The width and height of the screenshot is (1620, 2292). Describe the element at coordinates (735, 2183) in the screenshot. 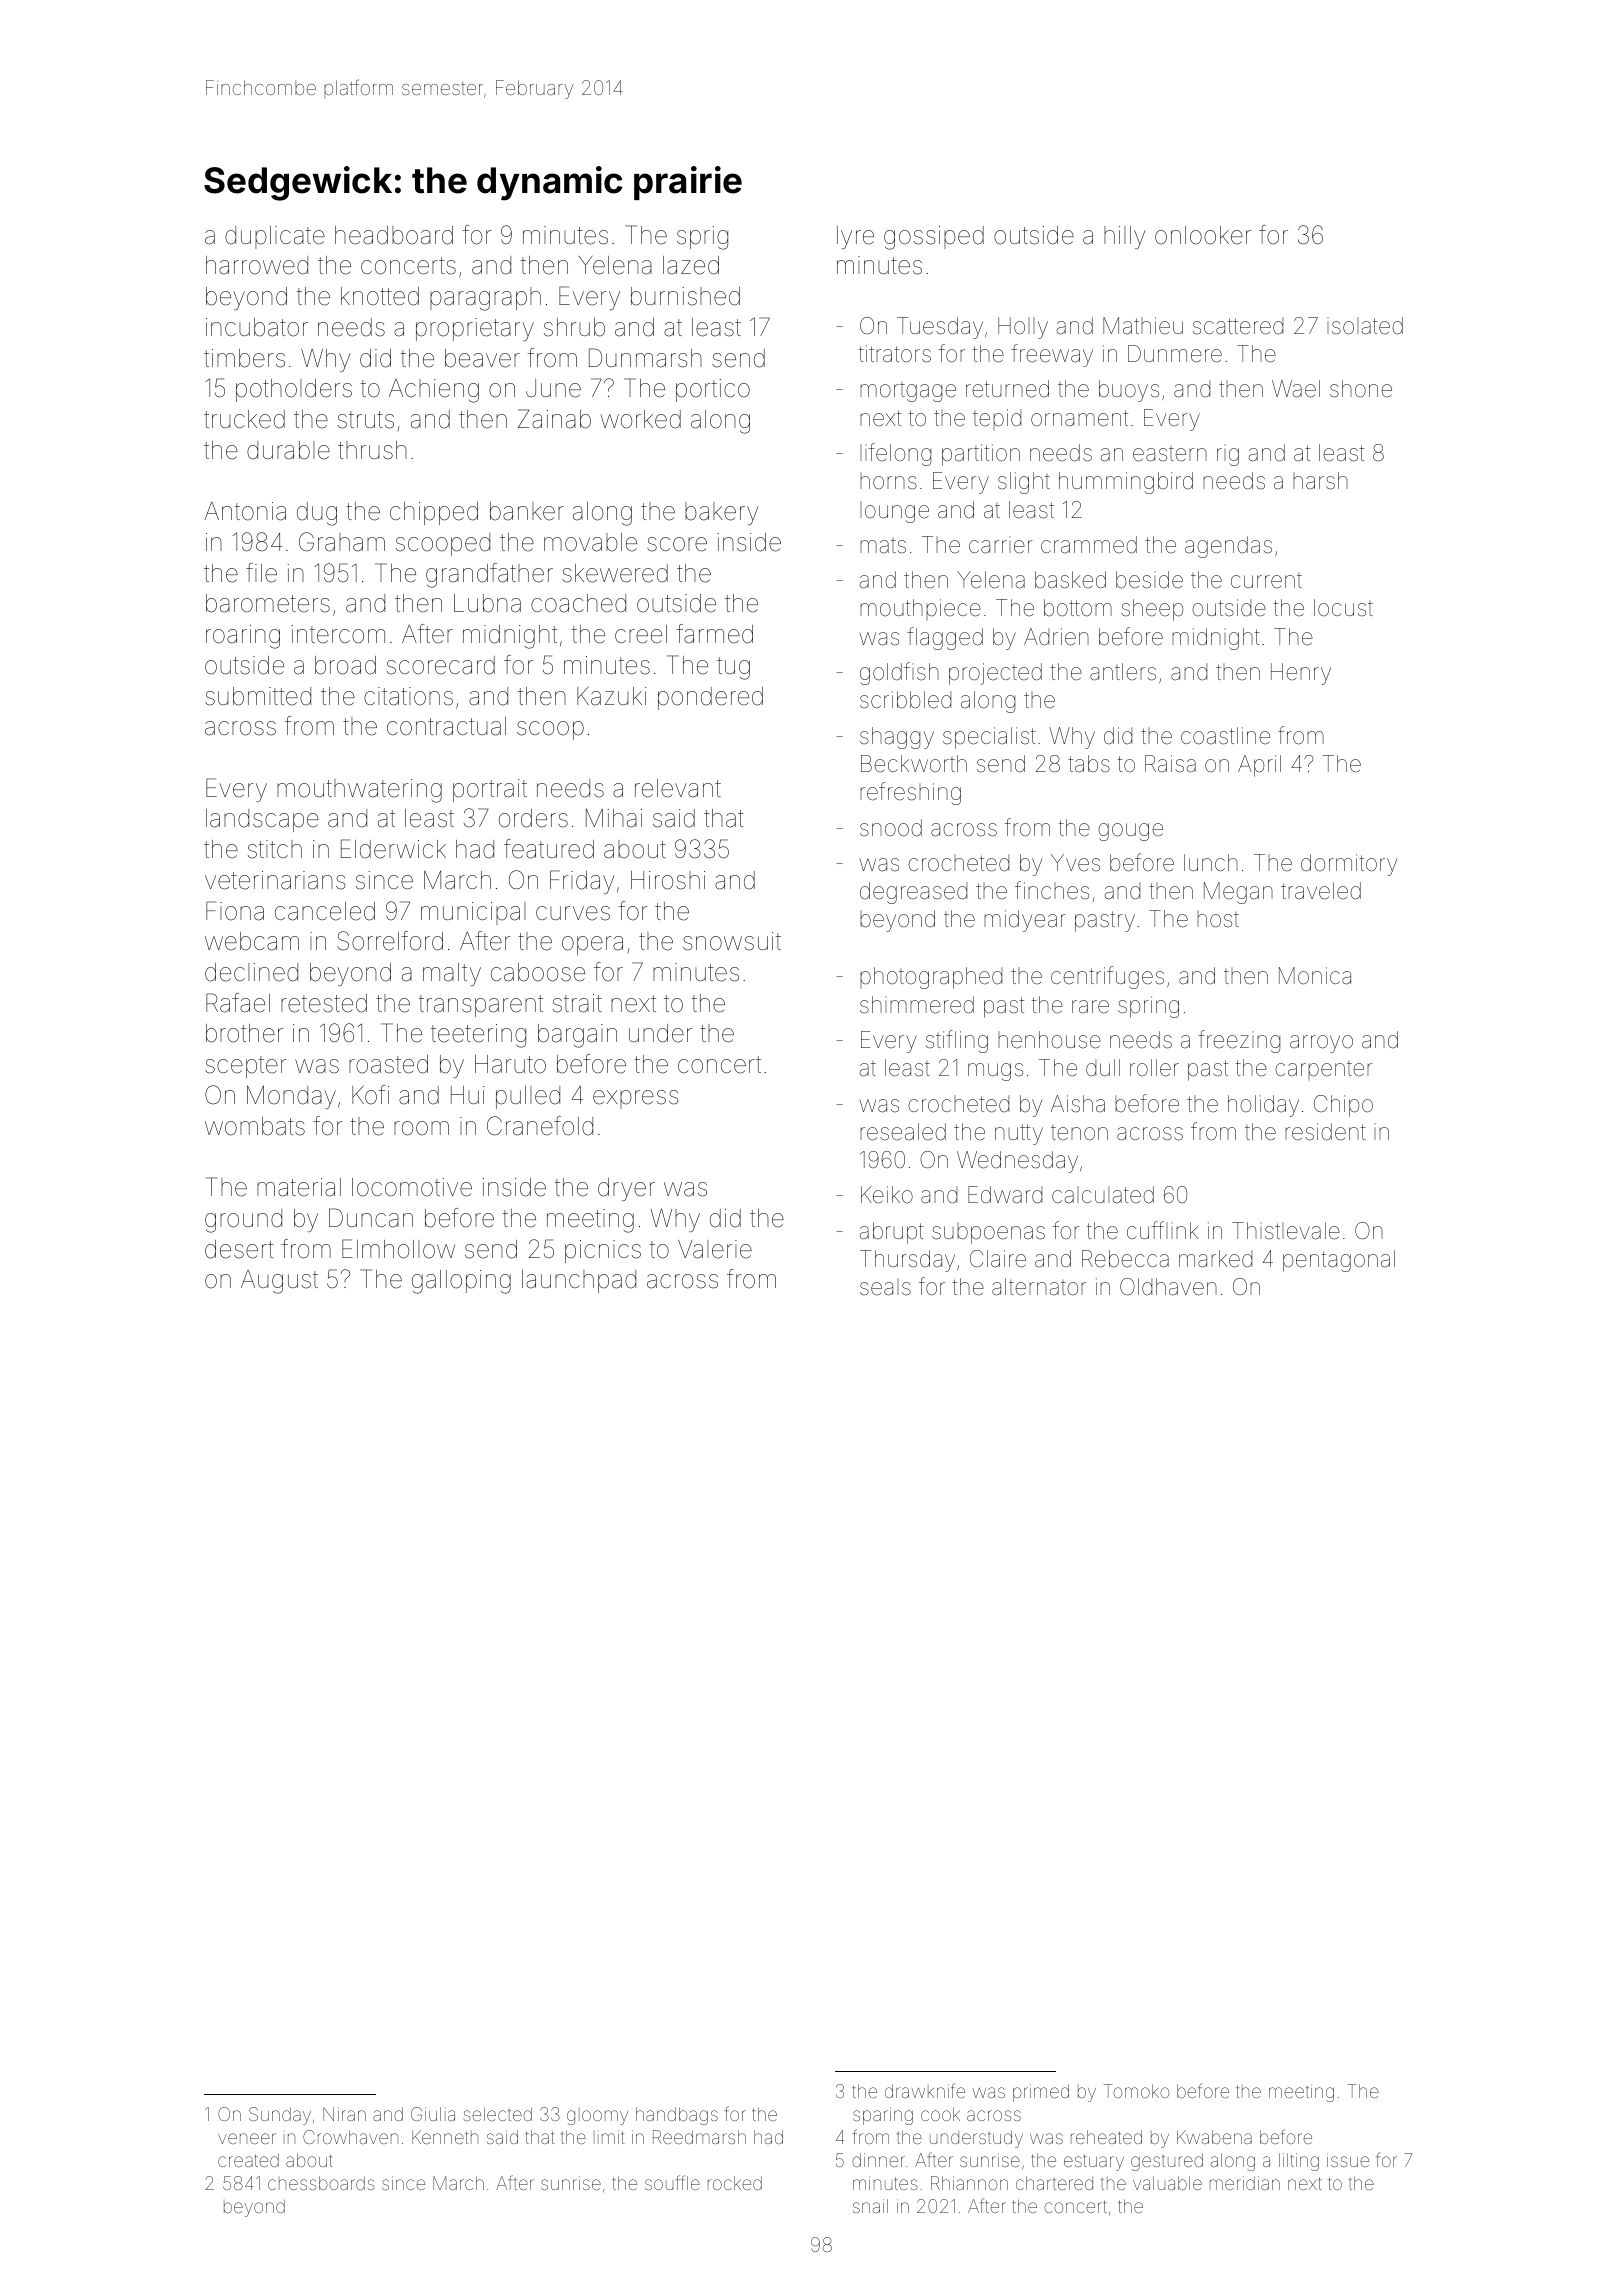

I see `rocked` at that location.
